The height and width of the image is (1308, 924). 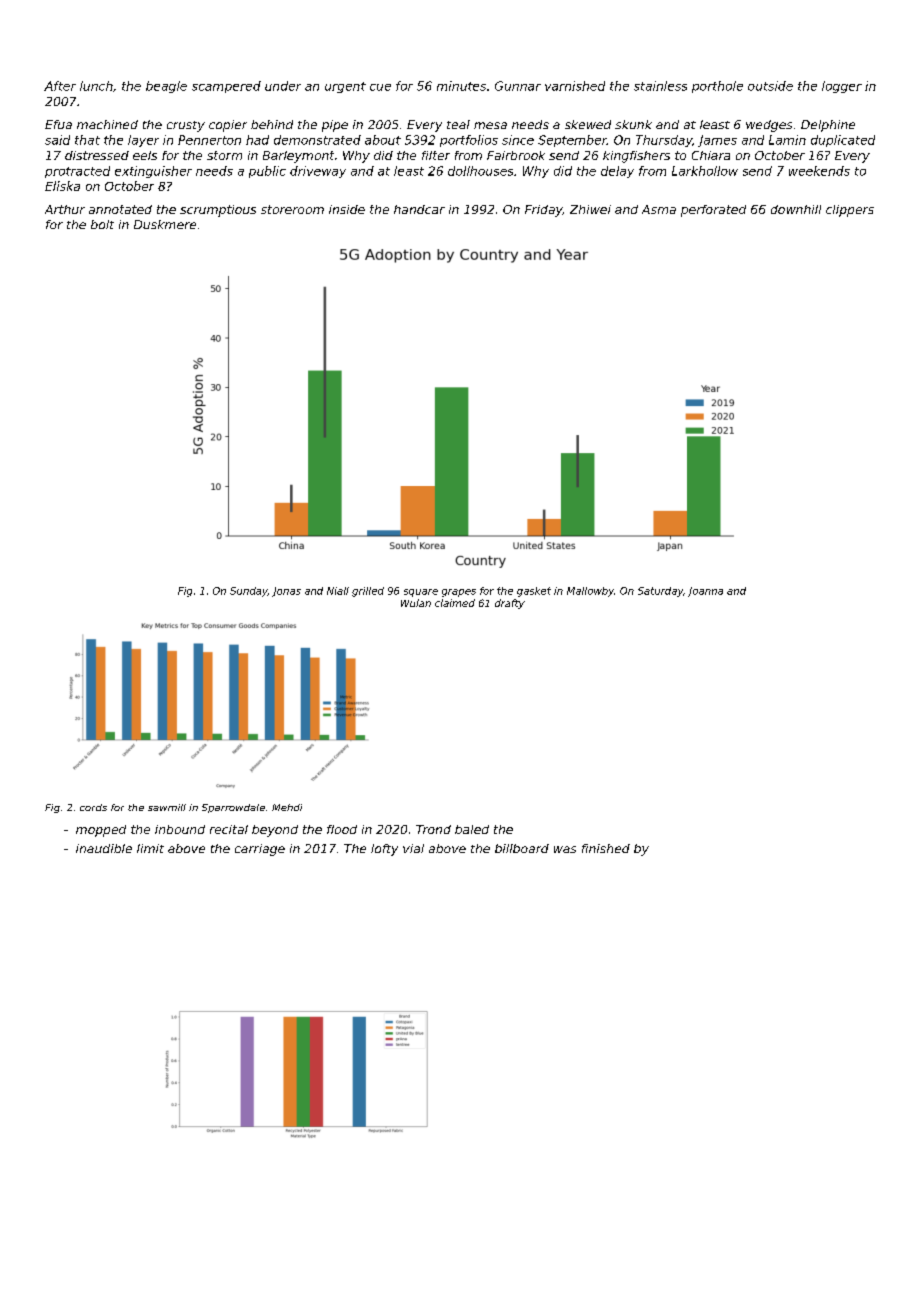 I want to click on grapes, so click(x=459, y=593).
